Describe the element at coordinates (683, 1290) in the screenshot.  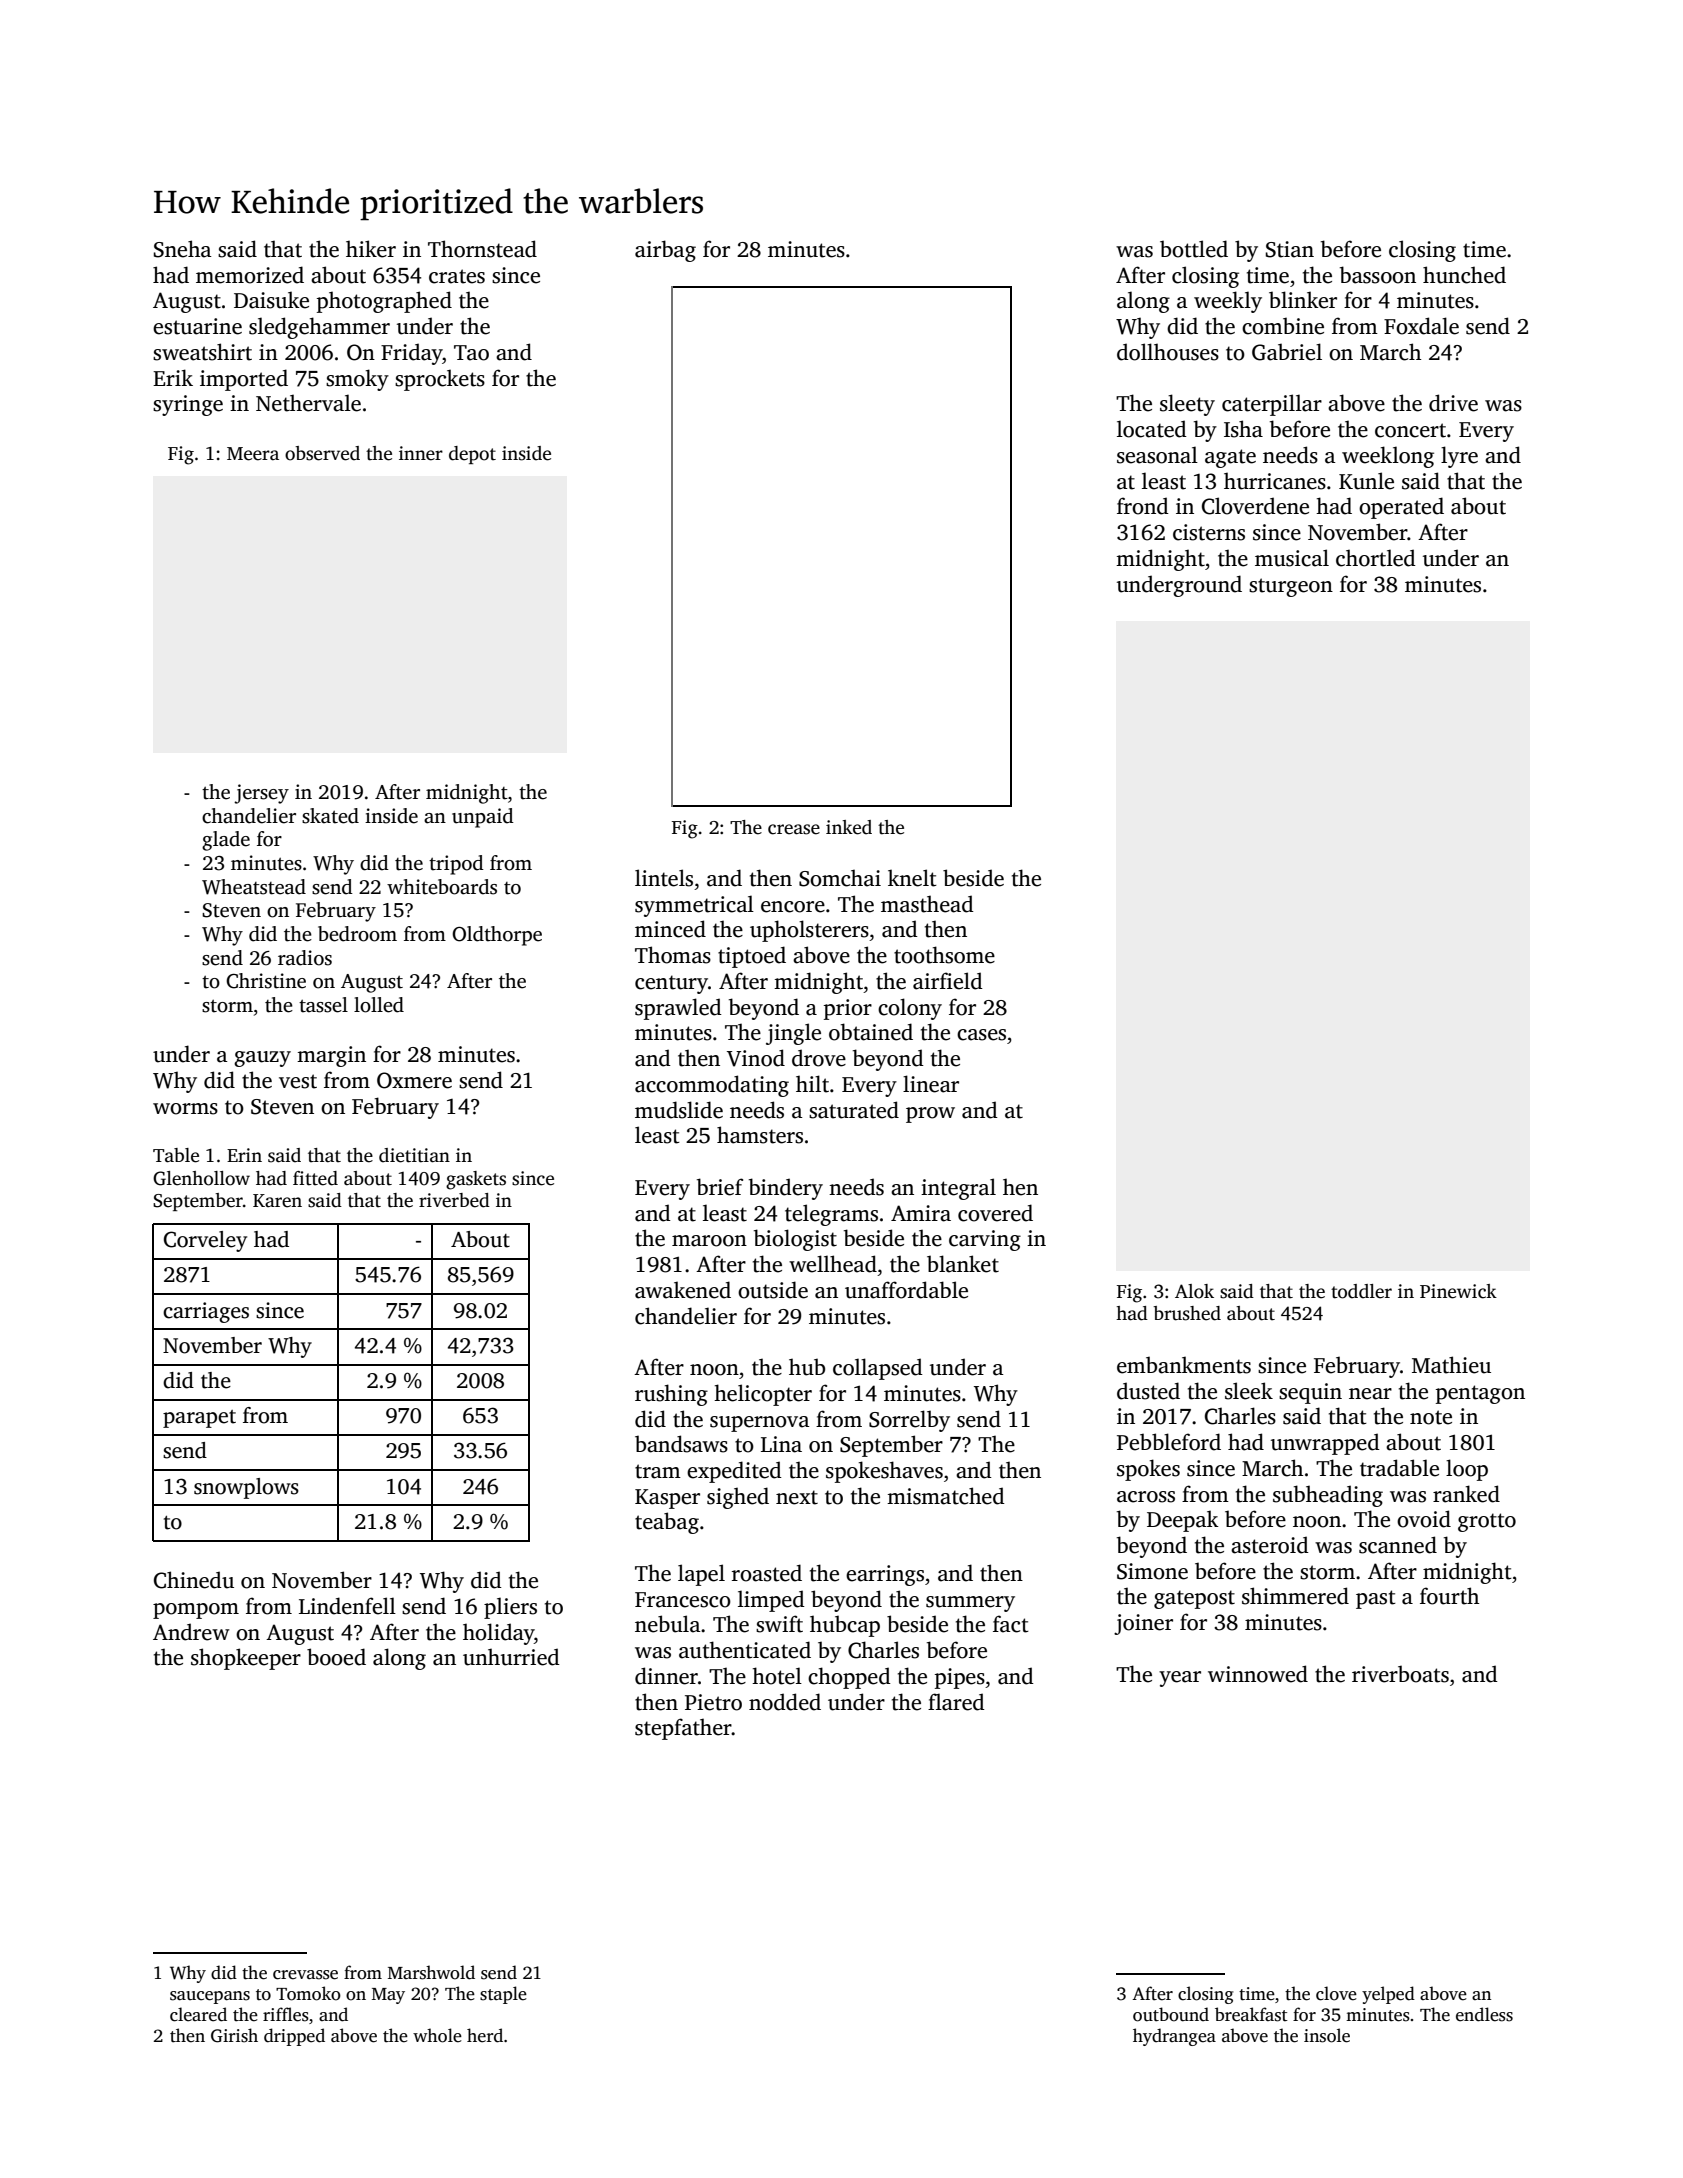
I see `awakened` at that location.
